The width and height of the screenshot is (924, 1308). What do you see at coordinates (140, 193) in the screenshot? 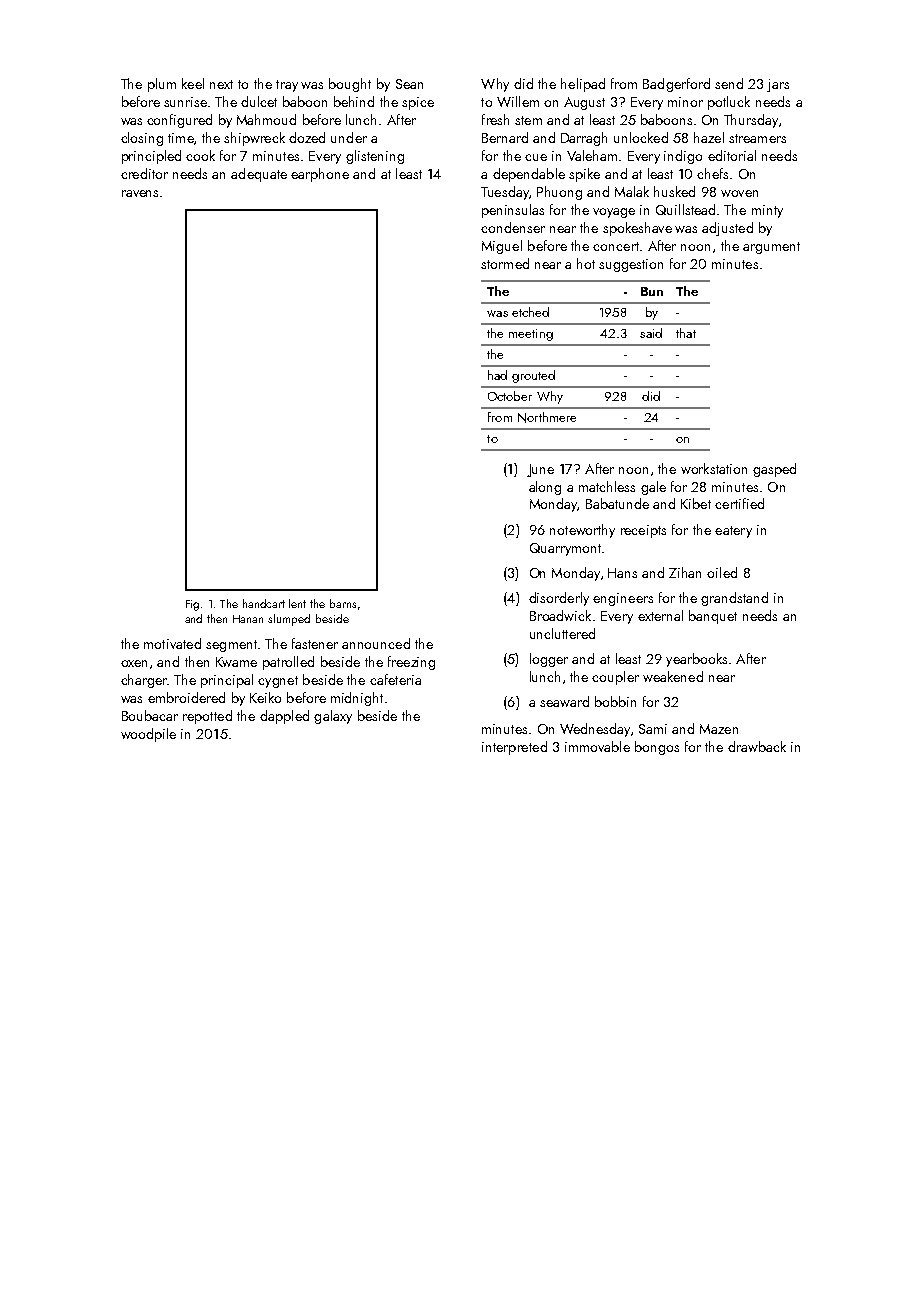
I see `ravens` at bounding box center [140, 193].
